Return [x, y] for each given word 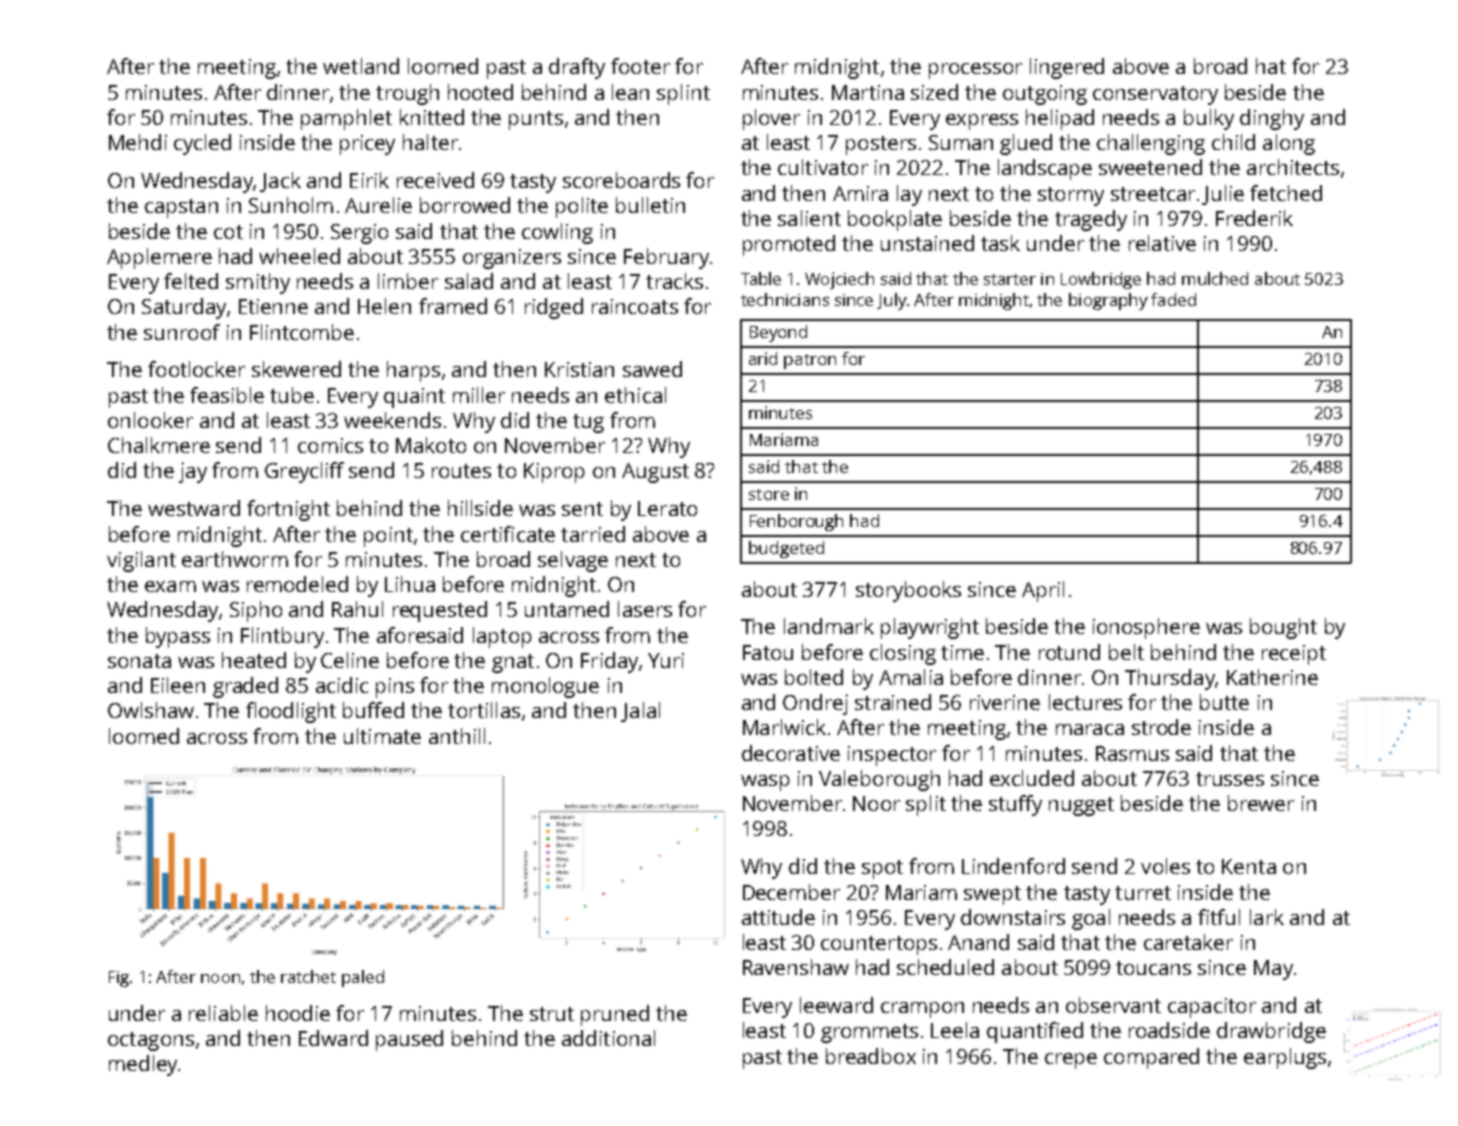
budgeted [786, 549]
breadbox [871, 1056]
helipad [1060, 119]
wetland [361, 66]
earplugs [1285, 1058]
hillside [480, 508]
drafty [577, 68]
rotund [1069, 652]
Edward [333, 1038]
